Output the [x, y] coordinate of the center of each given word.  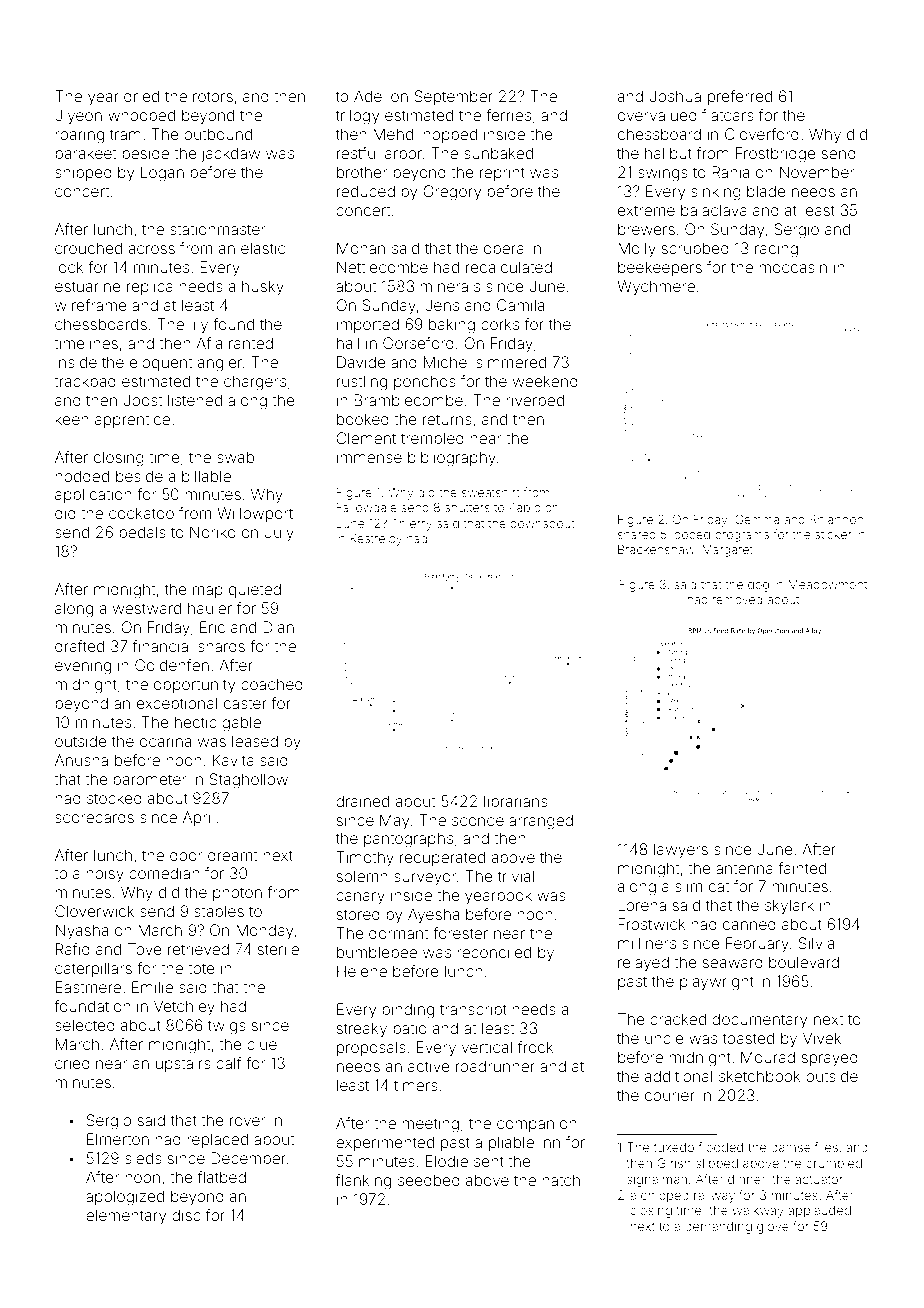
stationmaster [218, 229]
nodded [82, 476]
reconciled [494, 952]
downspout [542, 524]
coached [272, 684]
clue [262, 1044]
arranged [541, 822]
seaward [732, 962]
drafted [79, 646]
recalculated [509, 267]
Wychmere [656, 287]
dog [758, 586]
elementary [126, 1217]
